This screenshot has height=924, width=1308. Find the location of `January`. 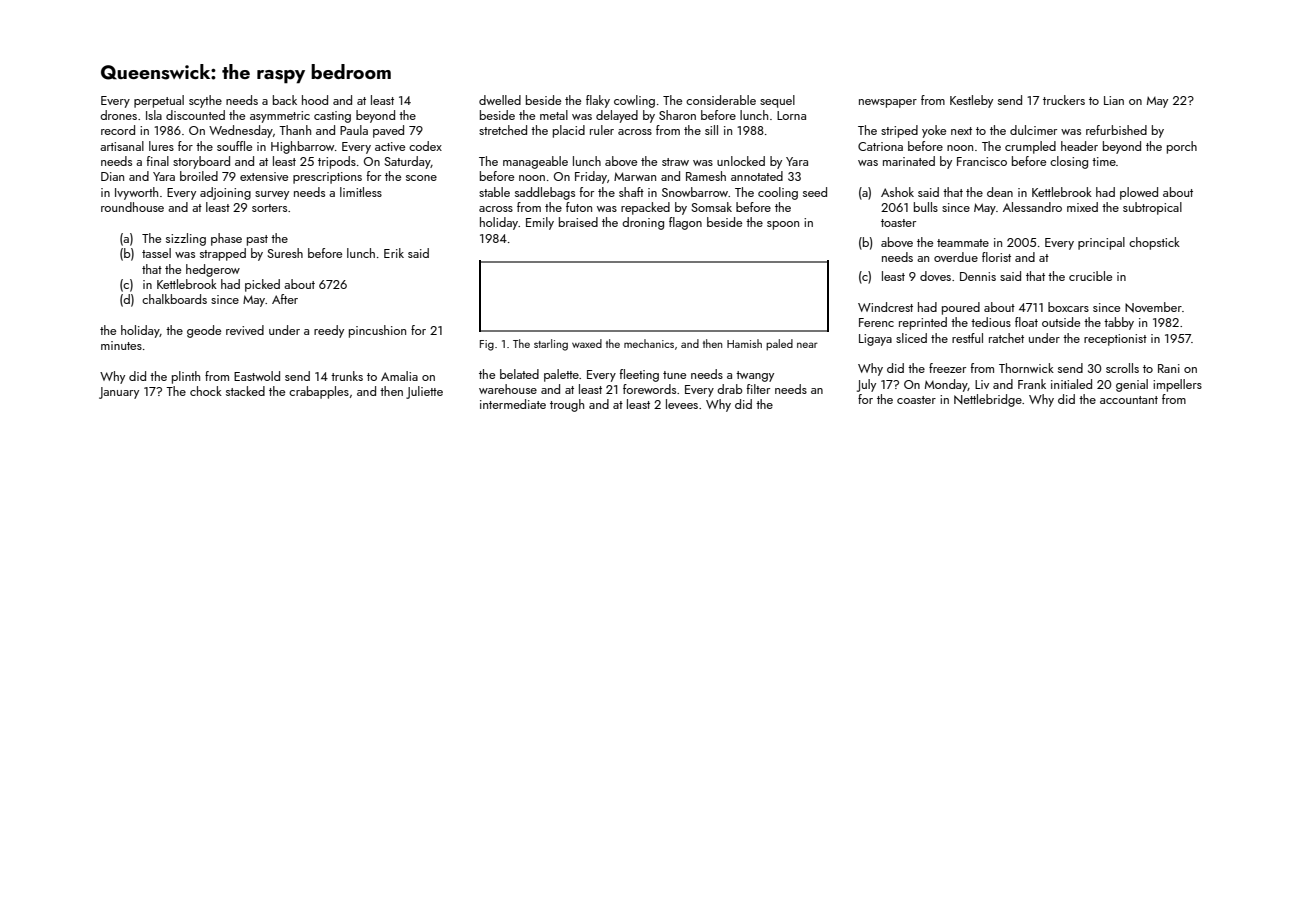

January is located at coordinates (119, 393).
